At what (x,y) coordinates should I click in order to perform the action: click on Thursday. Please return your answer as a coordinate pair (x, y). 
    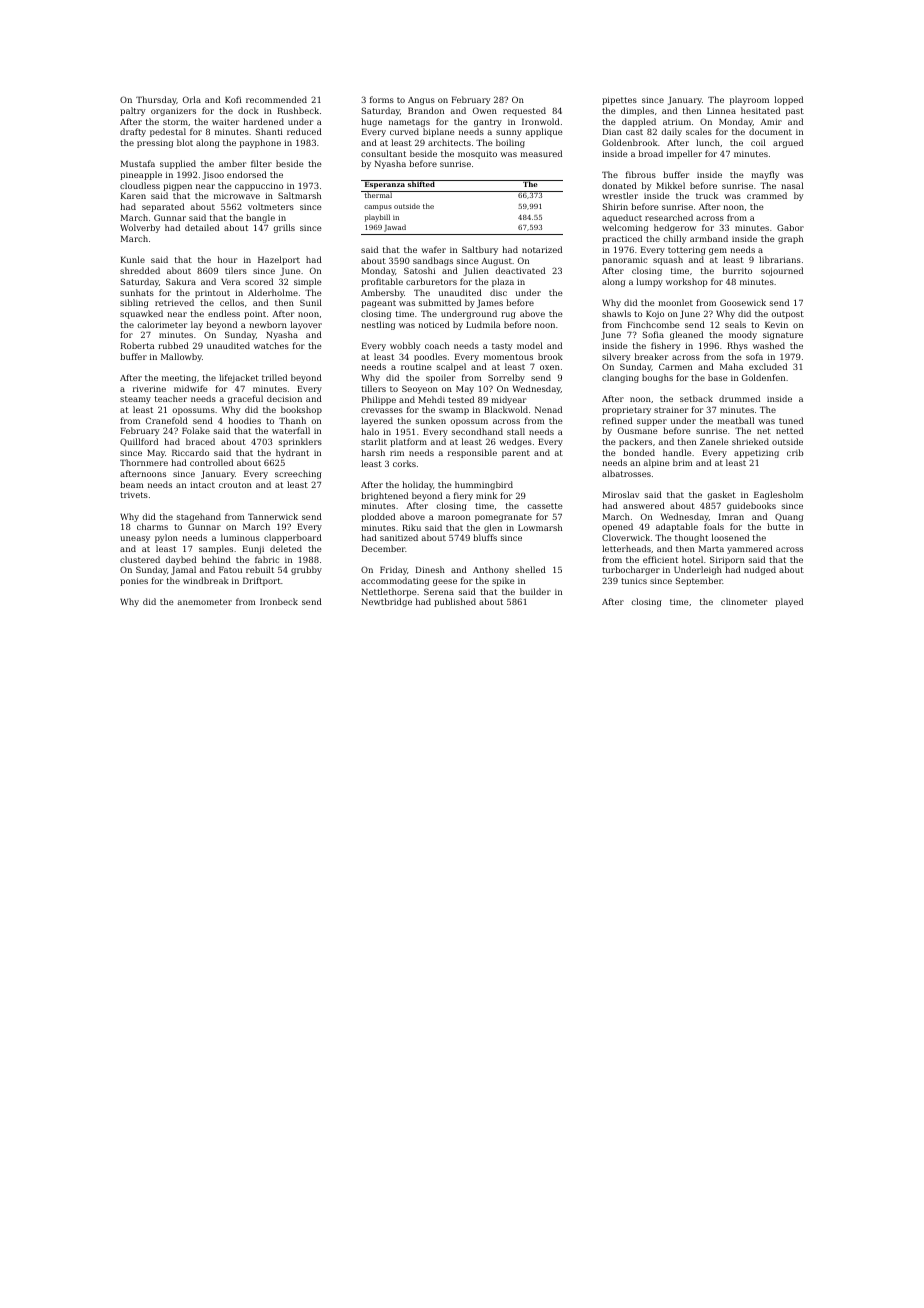
    Looking at the image, I should click on (156, 100).
